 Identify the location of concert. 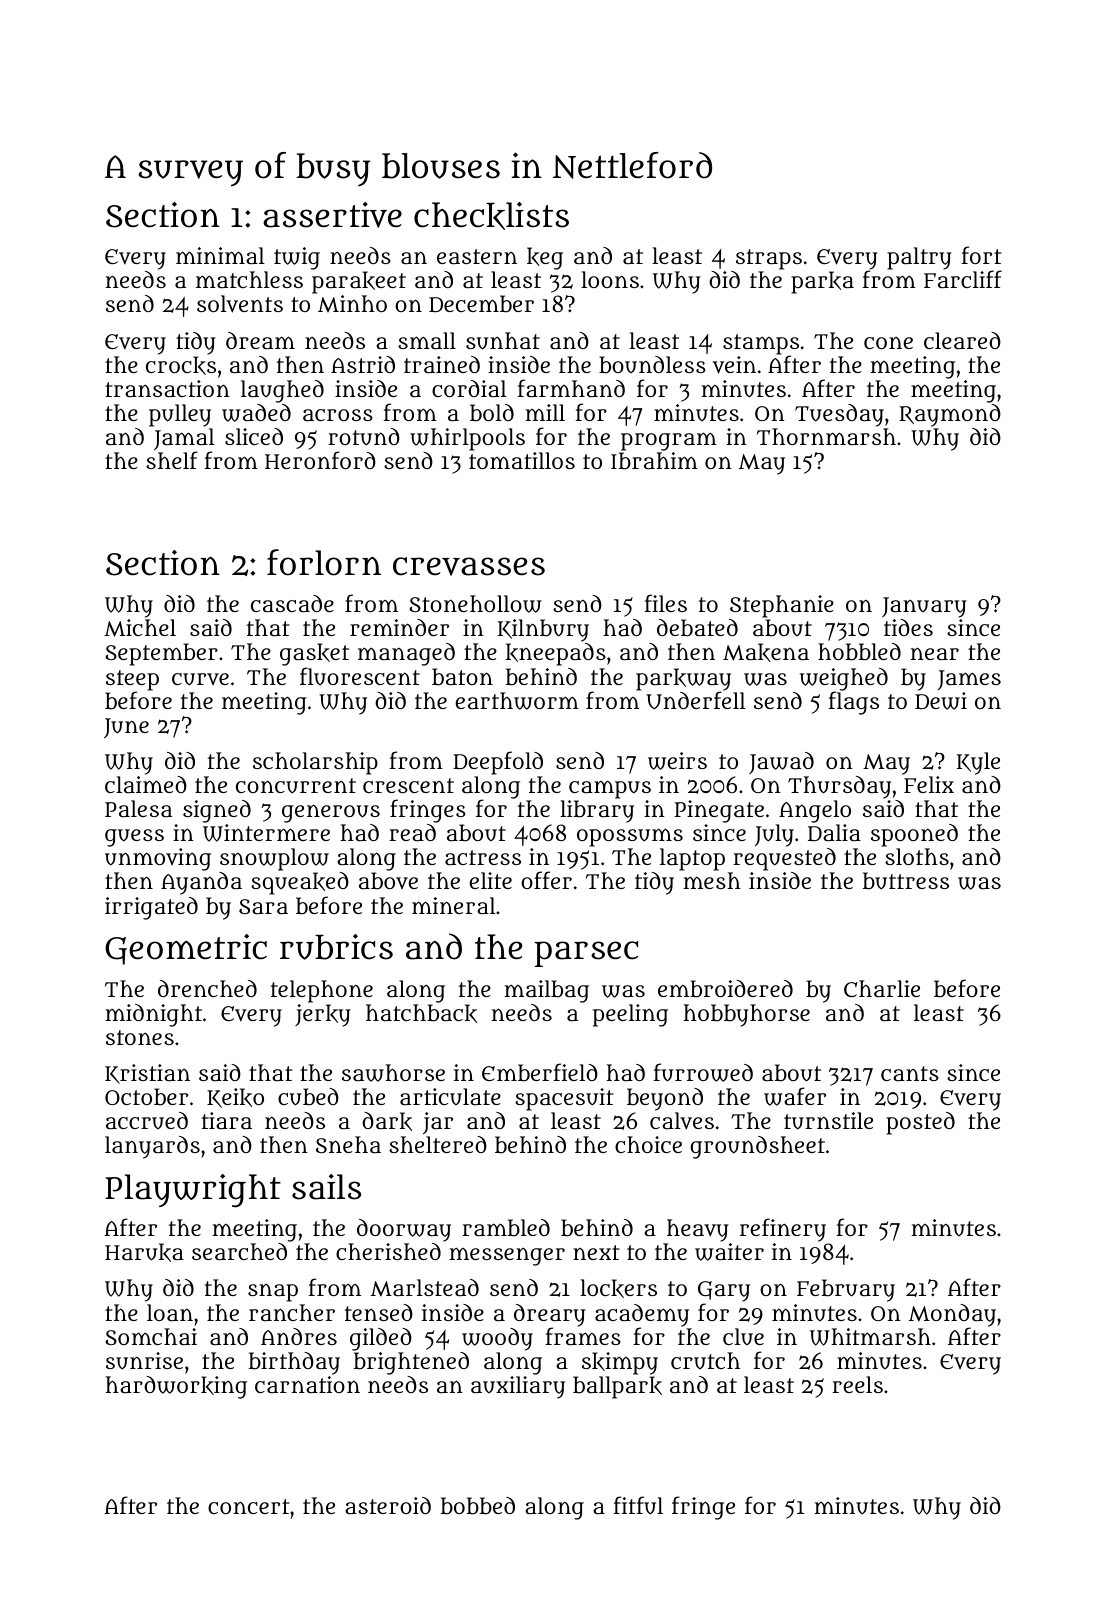
(249, 1506).
